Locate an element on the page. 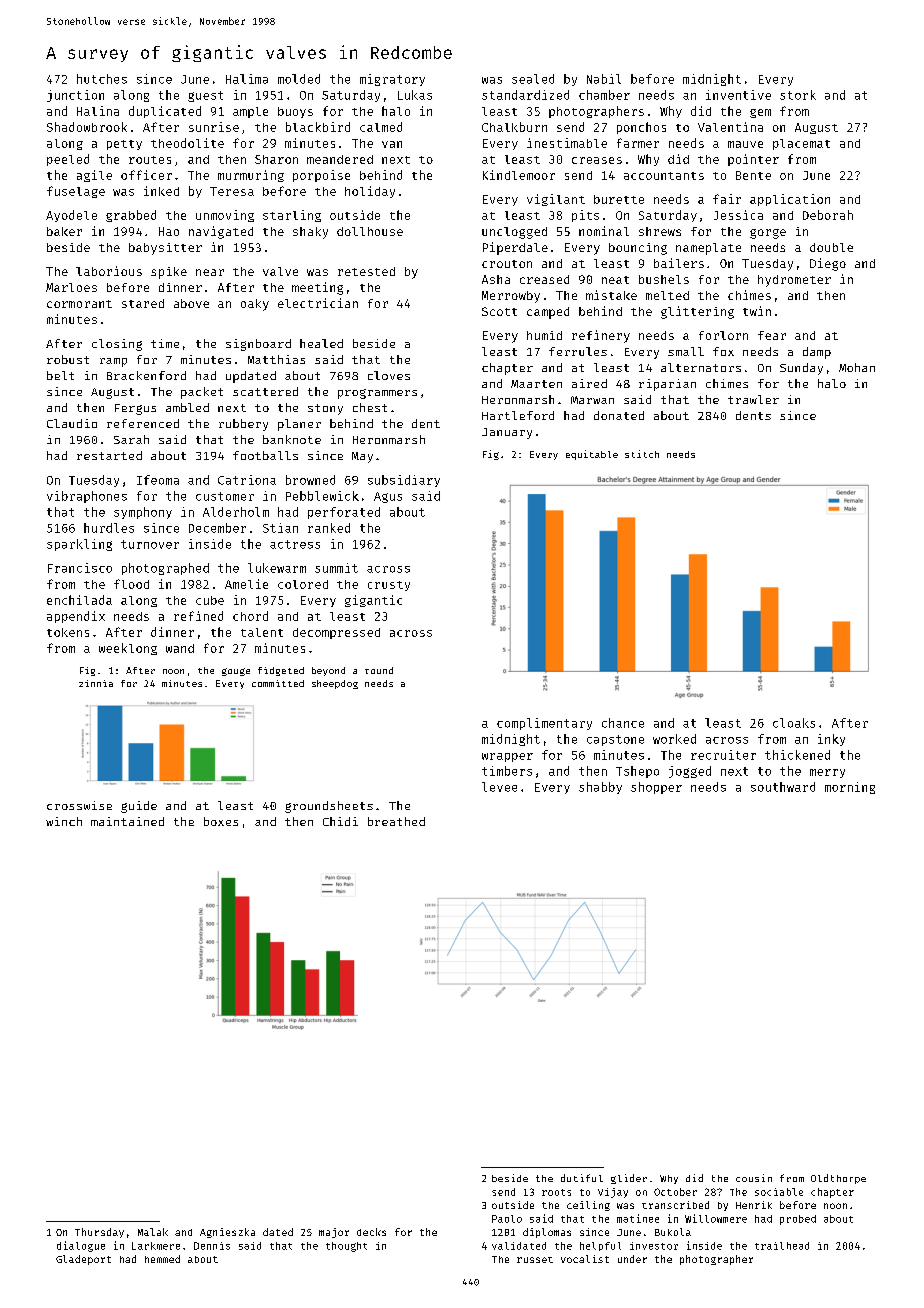  peeled is located at coordinates (68, 160).
